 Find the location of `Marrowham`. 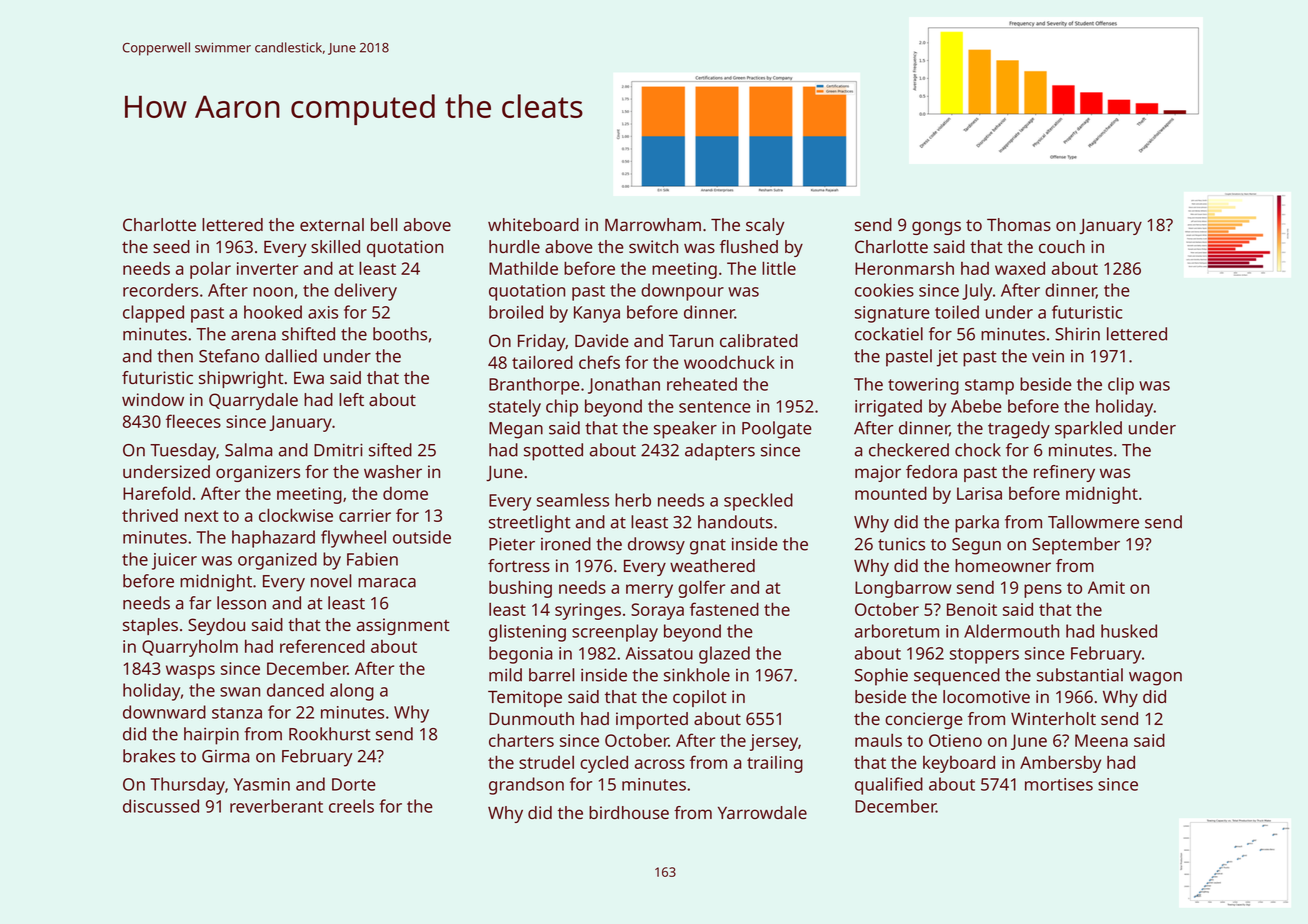

Marrowham is located at coordinates (653, 224).
